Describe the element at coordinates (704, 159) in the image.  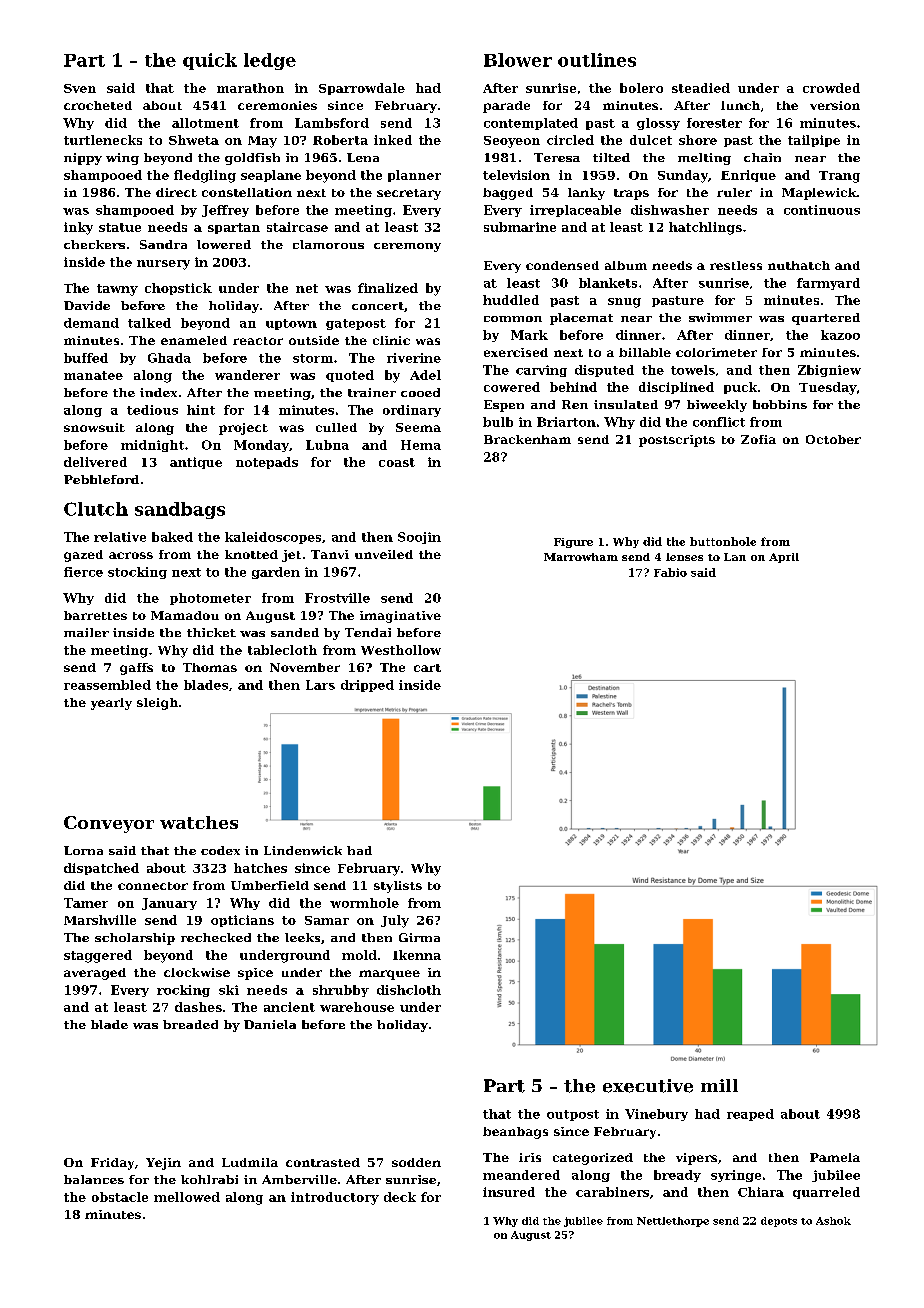
I see `melting` at that location.
